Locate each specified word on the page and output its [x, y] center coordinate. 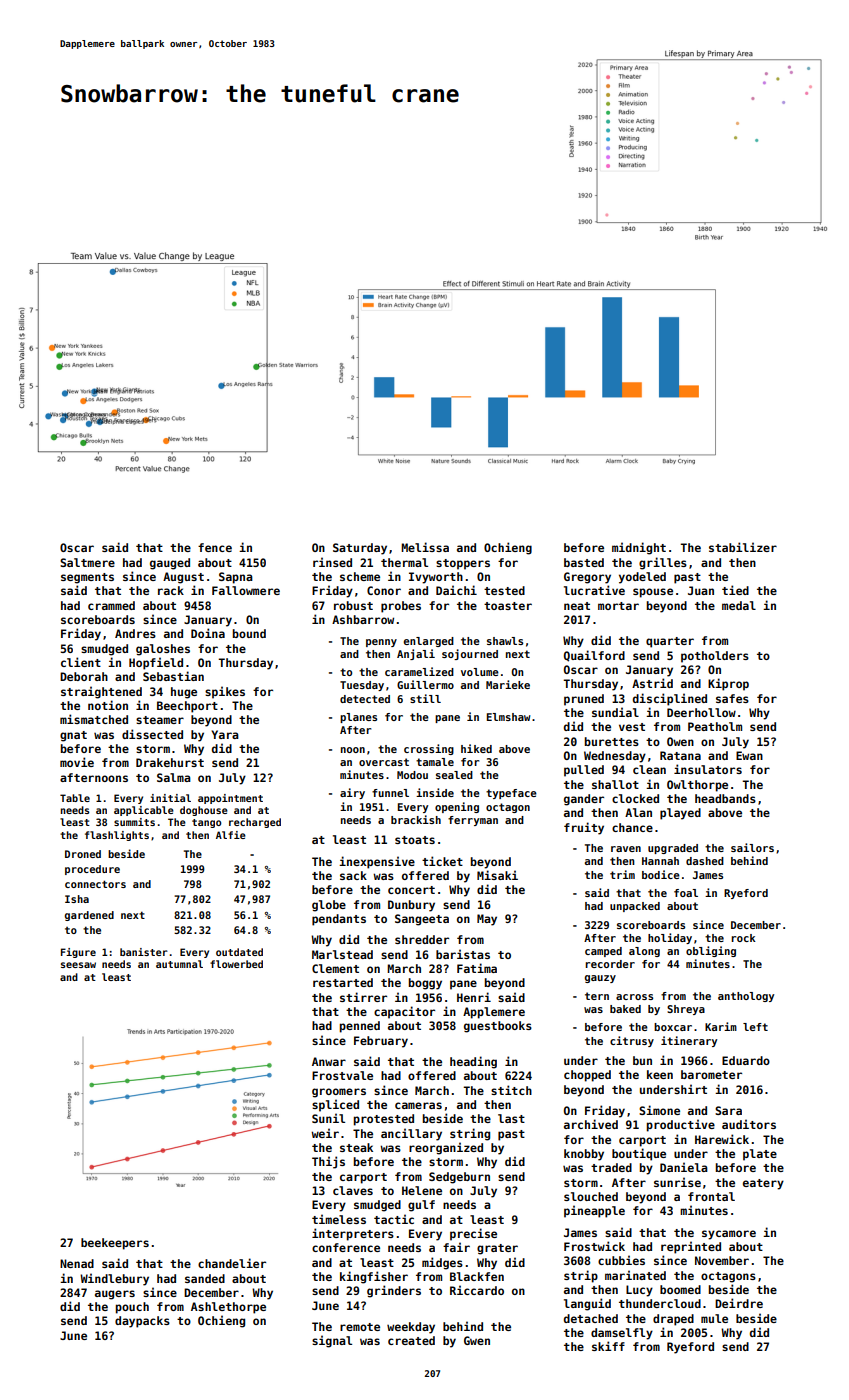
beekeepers [115, 1244]
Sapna [236, 578]
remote [360, 1327]
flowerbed [236, 964]
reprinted [691, 1247]
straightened [101, 692]
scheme [360, 576]
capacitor [404, 1012]
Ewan [749, 755]
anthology [746, 997]
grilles [663, 563]
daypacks [142, 1322]
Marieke [508, 684]
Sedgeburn [459, 1178]
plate [760, 1155]
